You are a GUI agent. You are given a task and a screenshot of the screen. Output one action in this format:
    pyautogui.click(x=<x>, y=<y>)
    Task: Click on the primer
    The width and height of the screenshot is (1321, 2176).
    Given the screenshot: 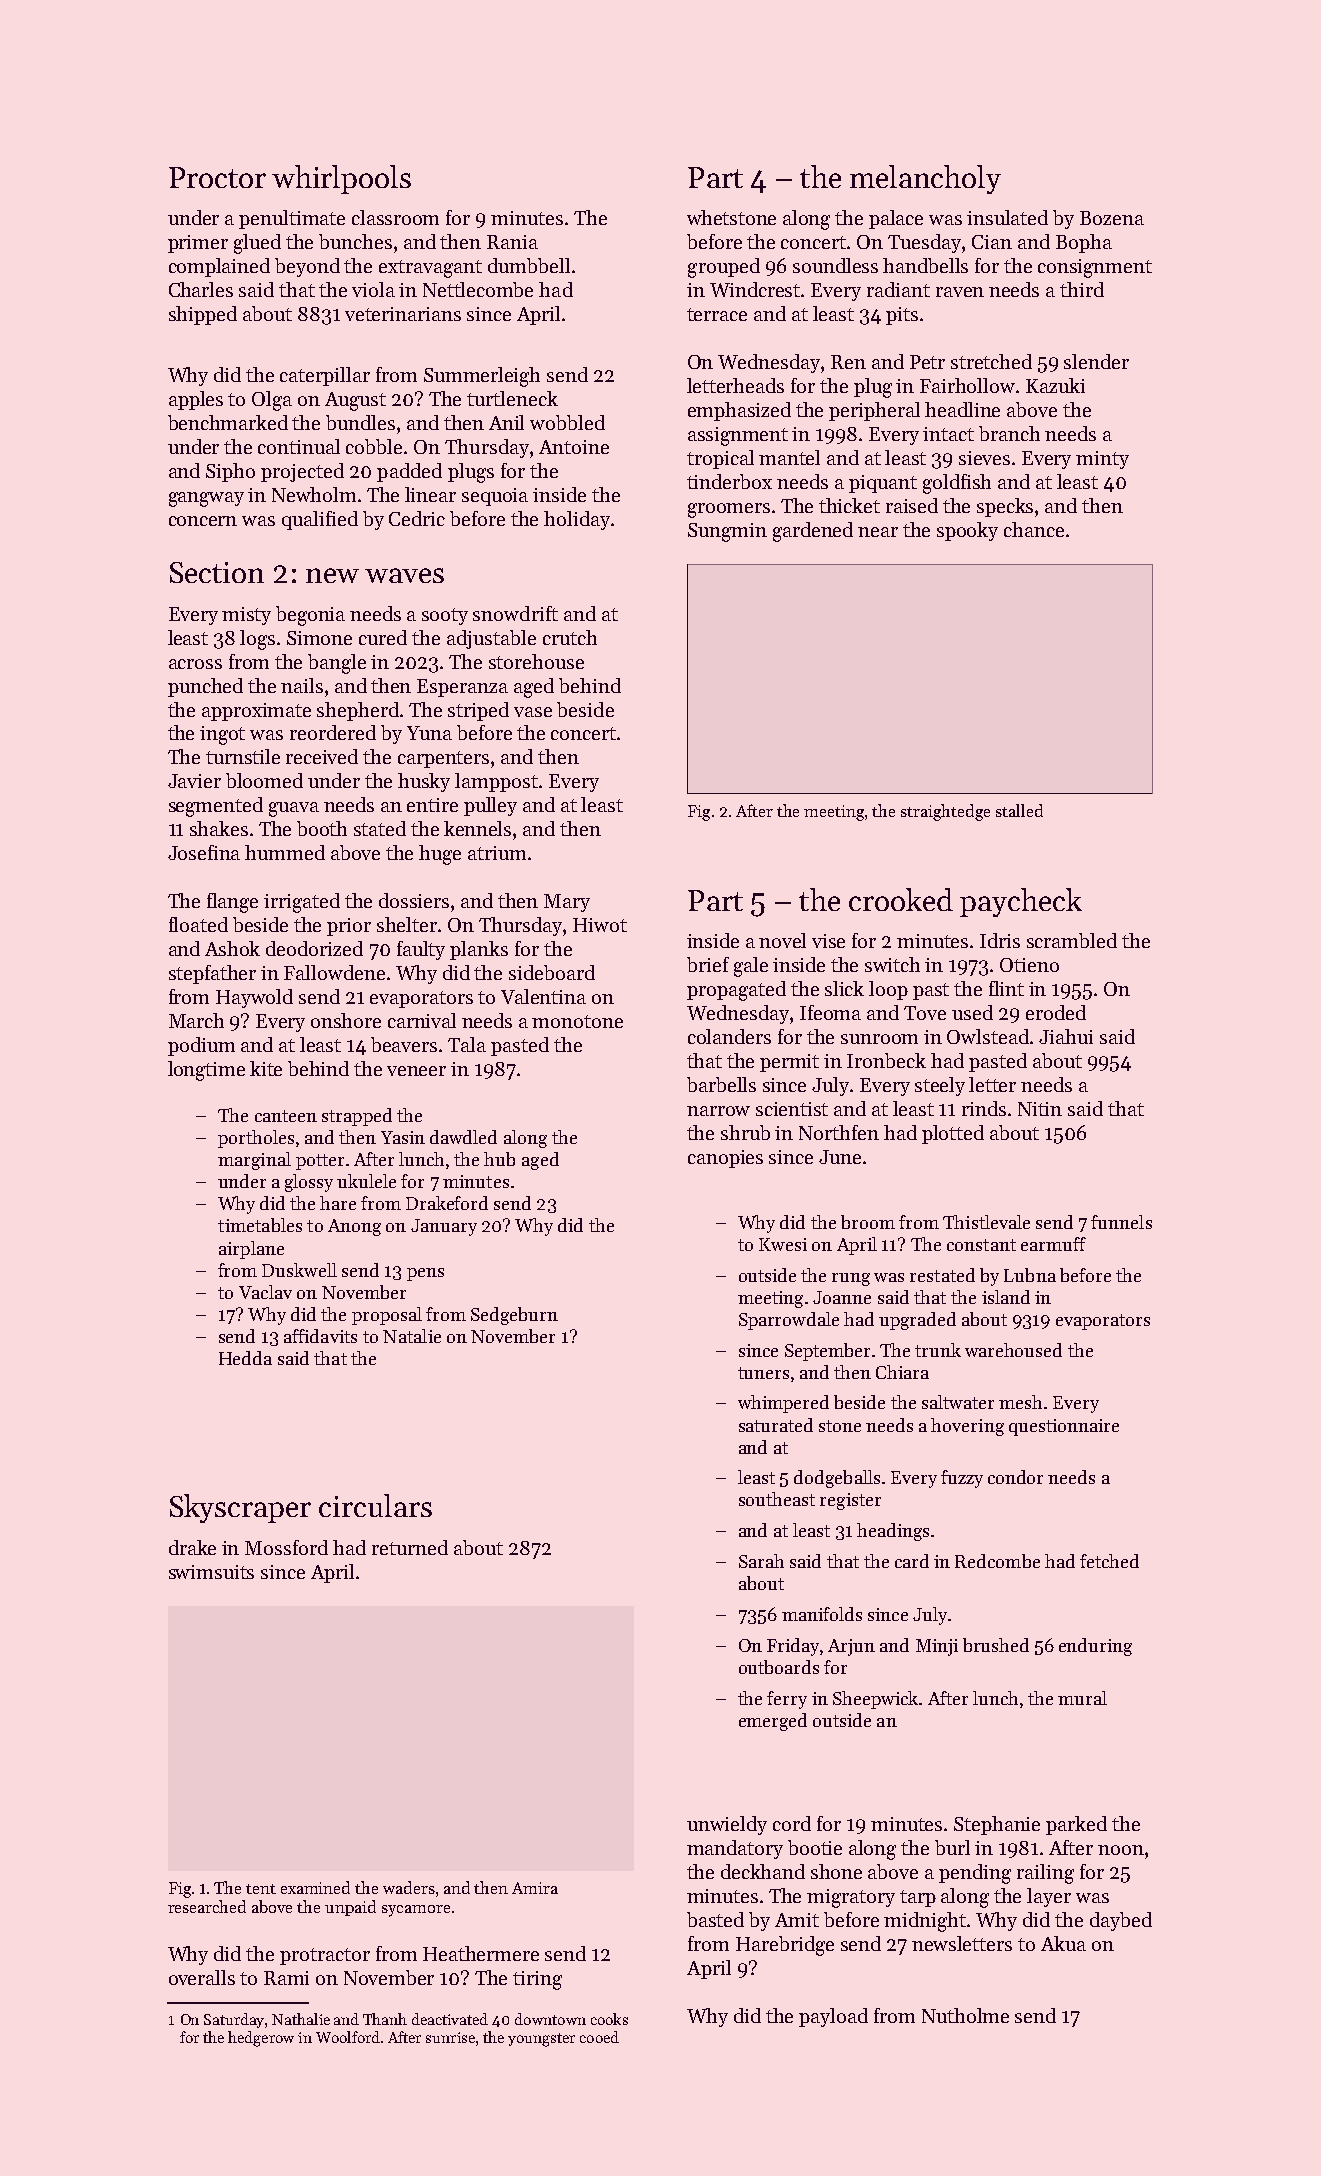 What is the action you would take?
    pyautogui.click(x=198, y=244)
